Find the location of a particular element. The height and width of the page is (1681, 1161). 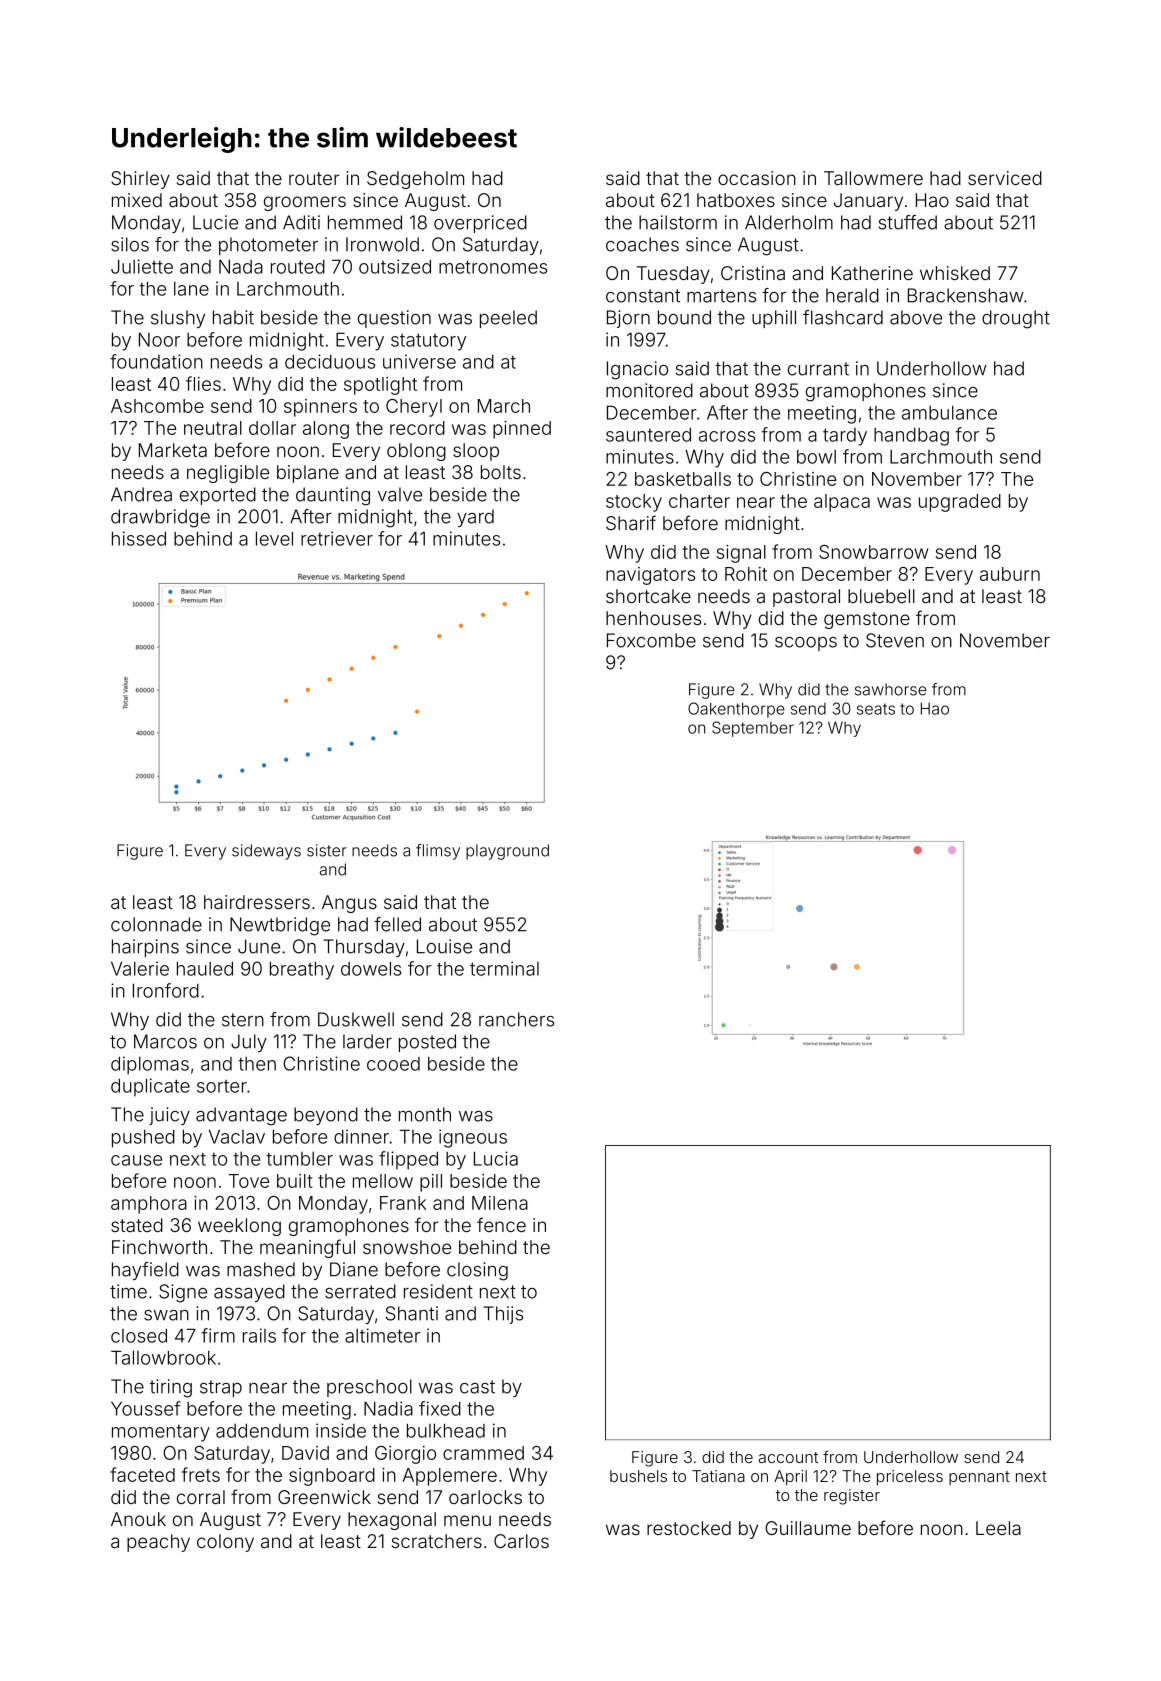

Shirley is located at coordinates (140, 180).
